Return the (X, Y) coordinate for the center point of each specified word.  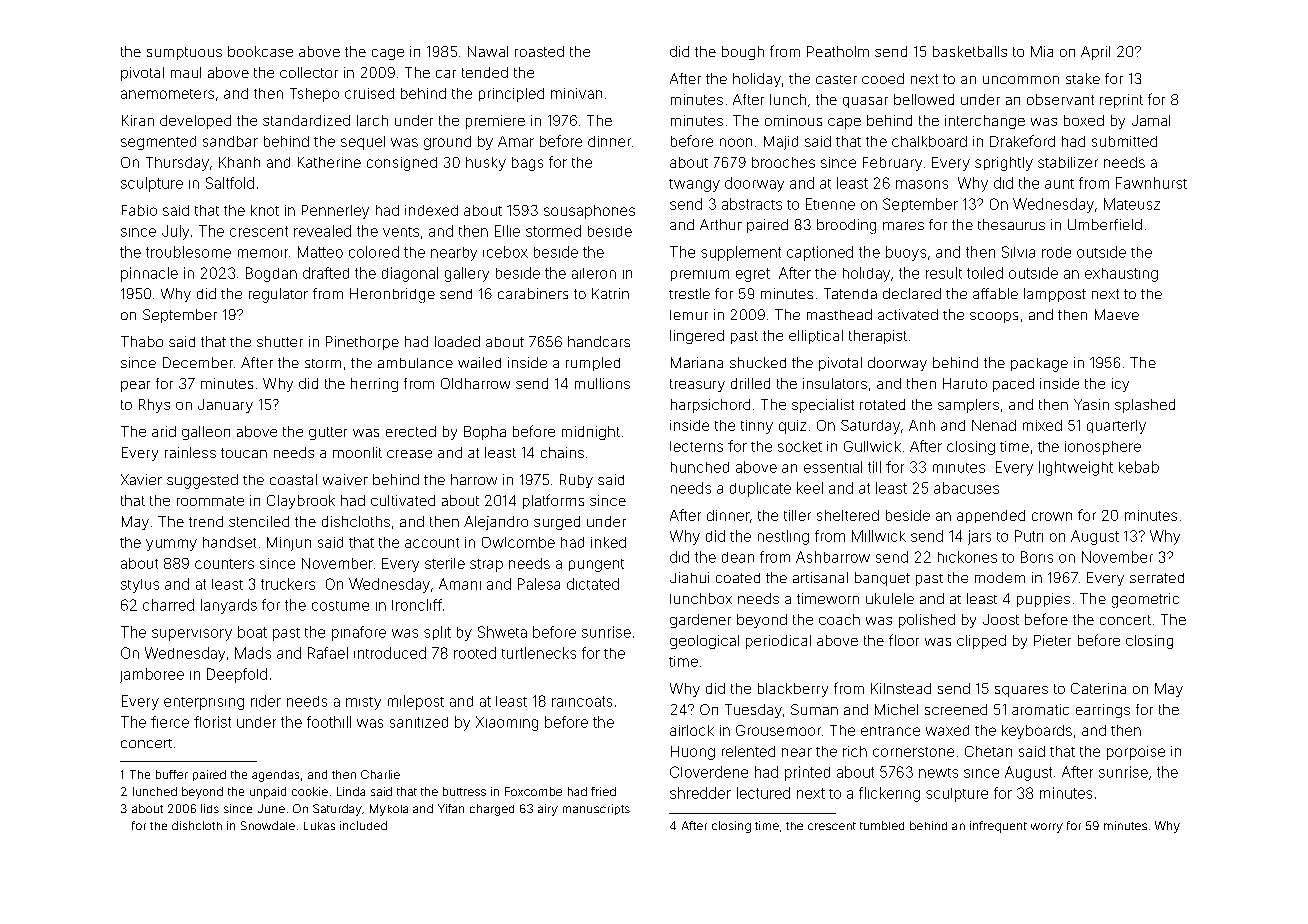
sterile (445, 563)
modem (1000, 577)
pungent (596, 565)
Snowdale (268, 825)
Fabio (139, 210)
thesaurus (1011, 224)
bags (527, 164)
